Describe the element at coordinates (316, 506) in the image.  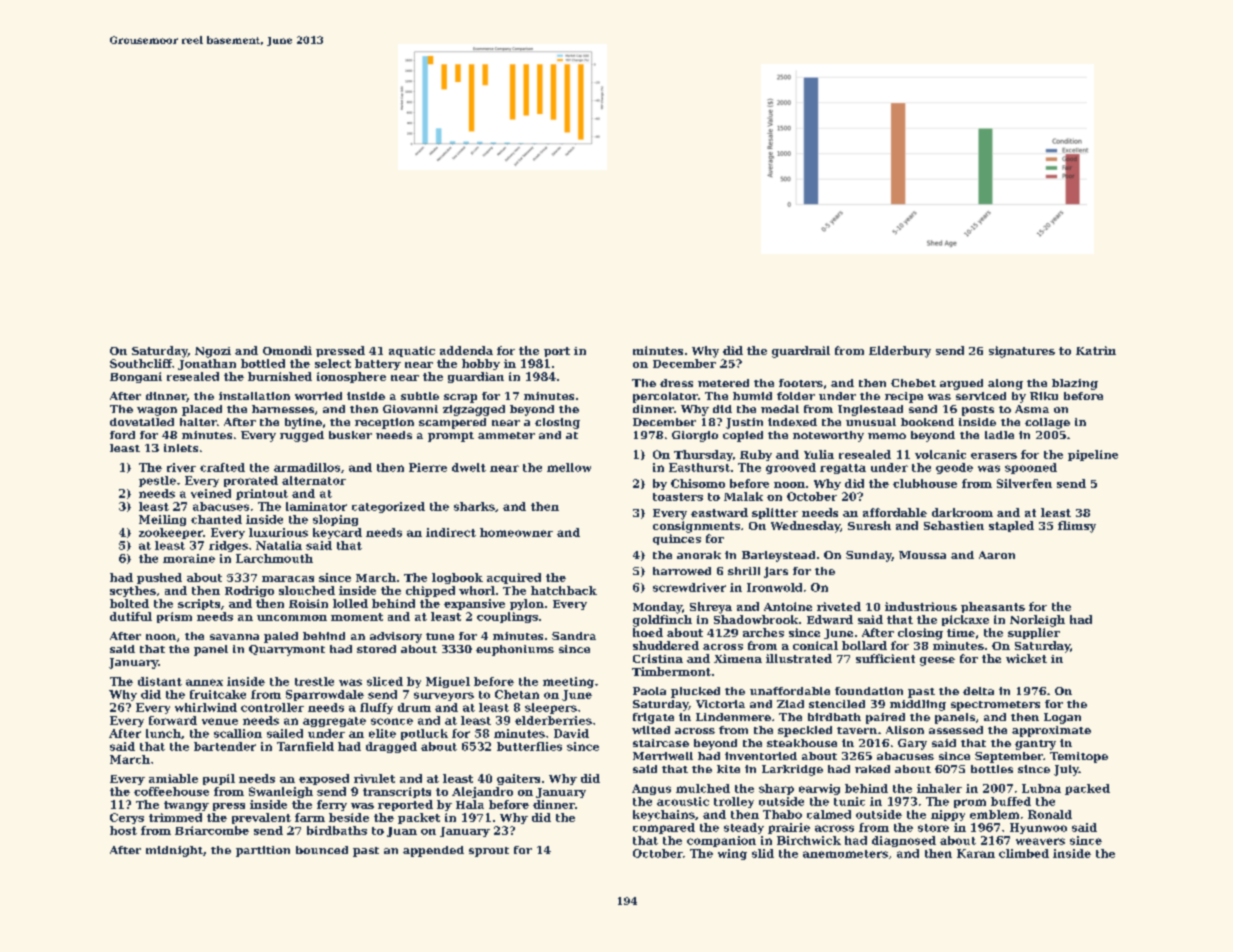
I see `laminator` at that location.
